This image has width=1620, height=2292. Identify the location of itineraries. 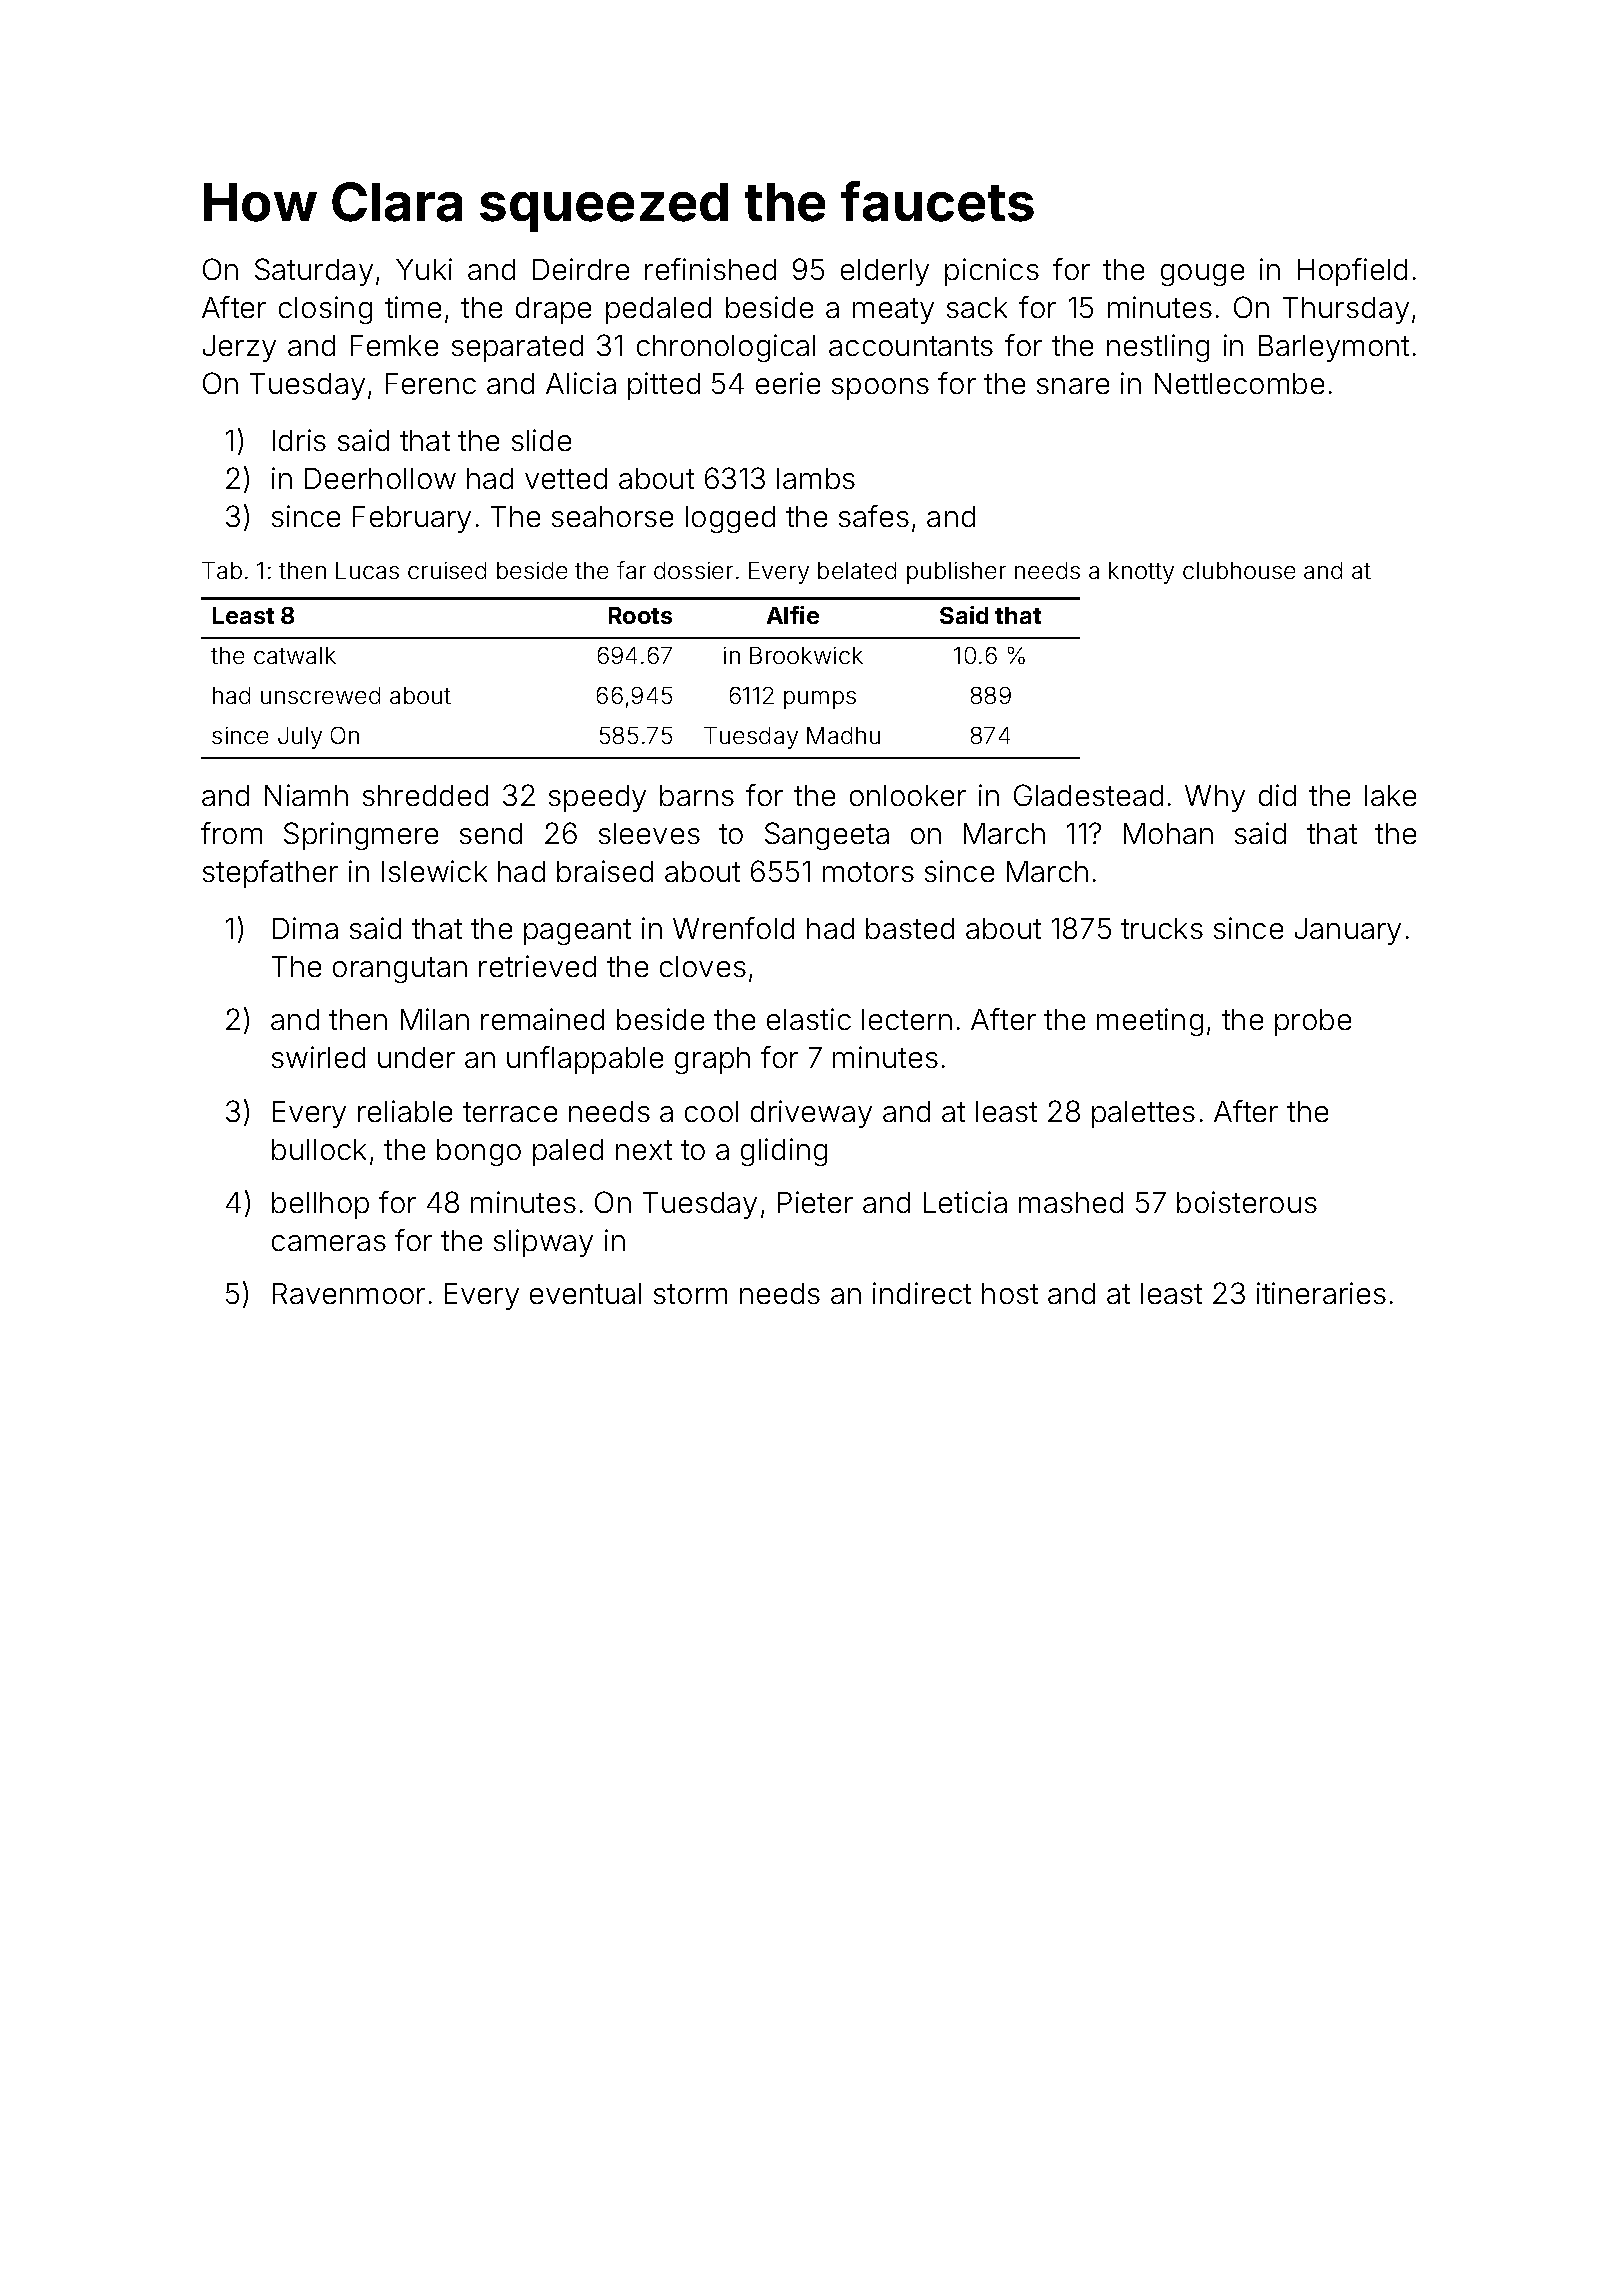
(1321, 1293).
